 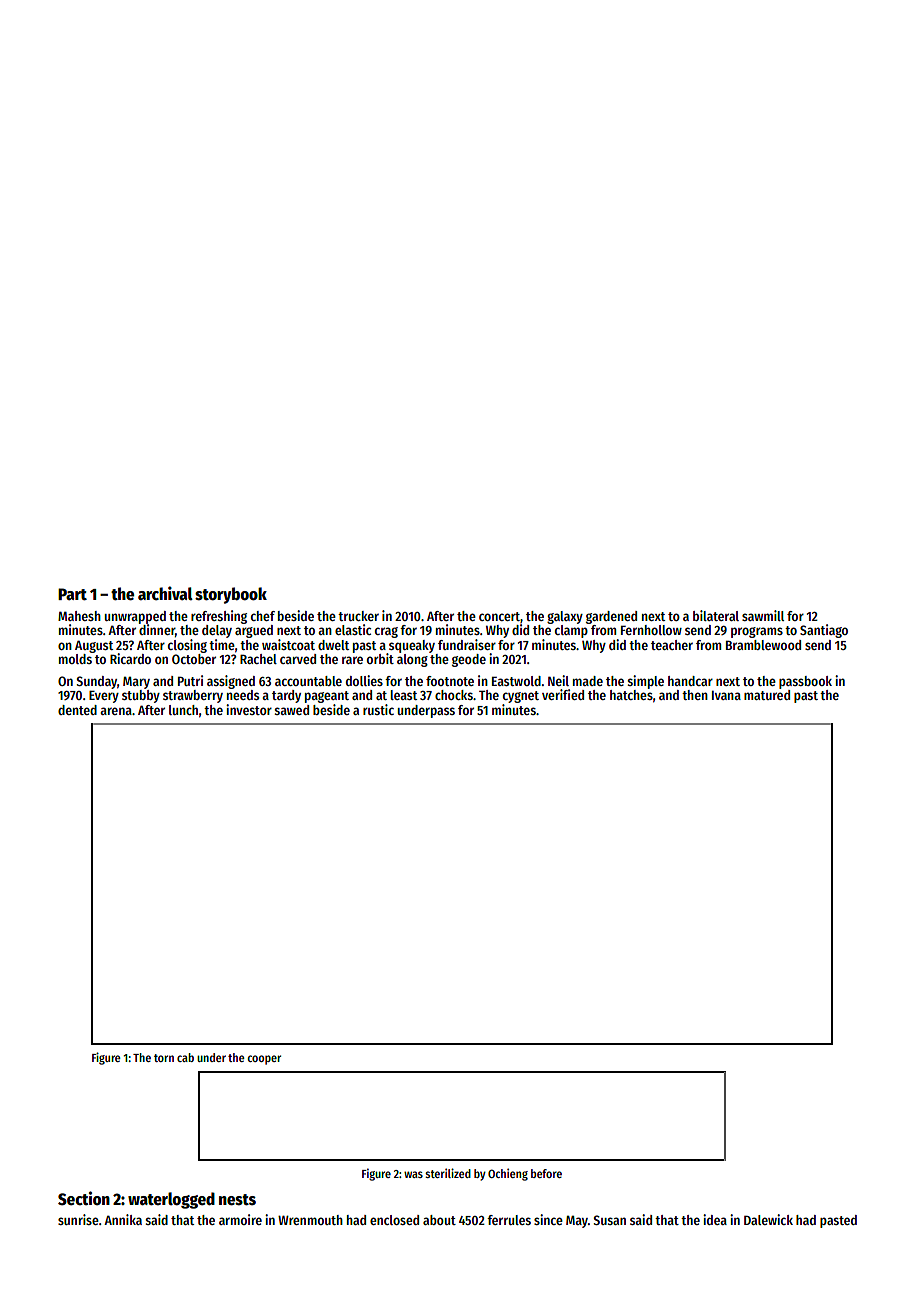 What do you see at coordinates (116, 711) in the page?
I see `arena` at bounding box center [116, 711].
